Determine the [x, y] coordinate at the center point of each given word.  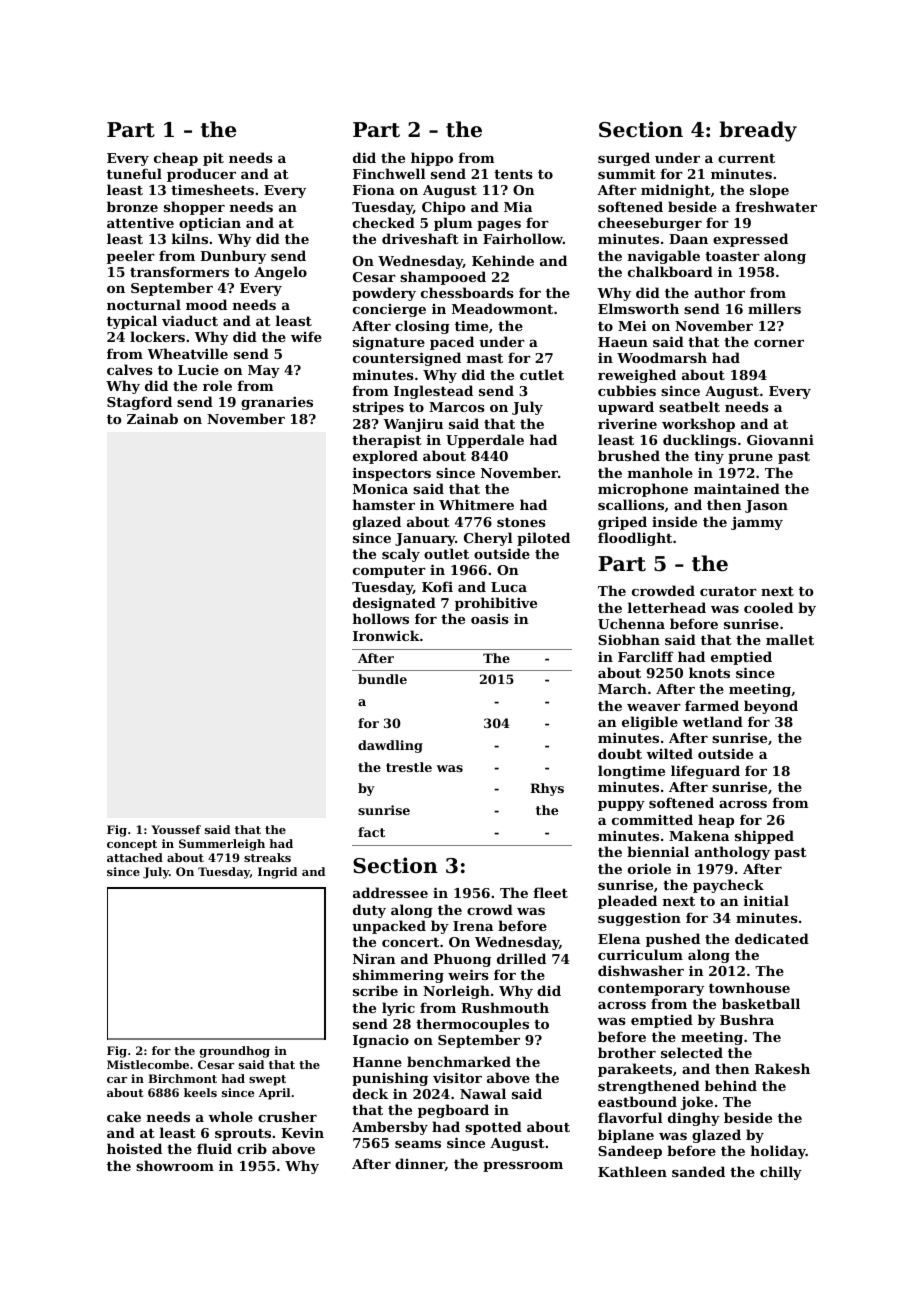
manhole [660, 472]
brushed [629, 455]
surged [624, 159]
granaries [277, 403]
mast [485, 358]
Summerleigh [222, 845]
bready [758, 131]
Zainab [152, 418]
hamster [384, 504]
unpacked [389, 927]
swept [267, 1080]
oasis [490, 619]
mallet [790, 639]
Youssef [176, 829]
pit [213, 159]
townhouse [749, 987]
